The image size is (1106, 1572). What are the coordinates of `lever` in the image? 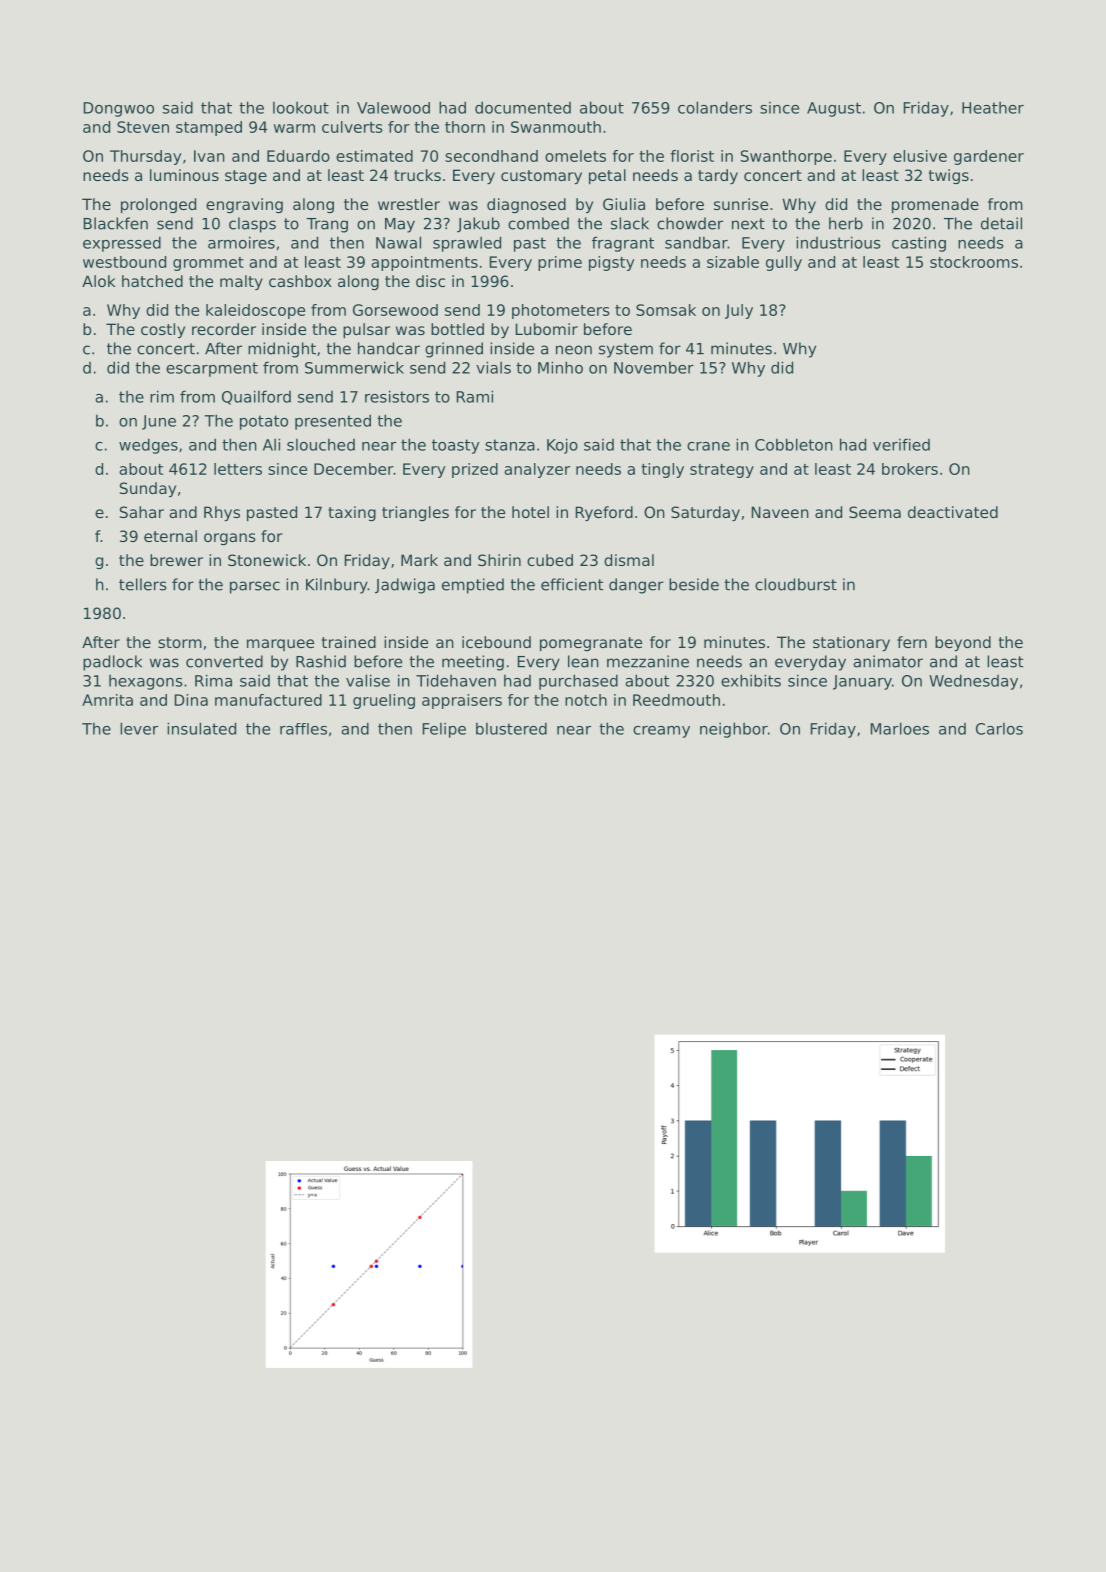 It's located at (139, 728).
